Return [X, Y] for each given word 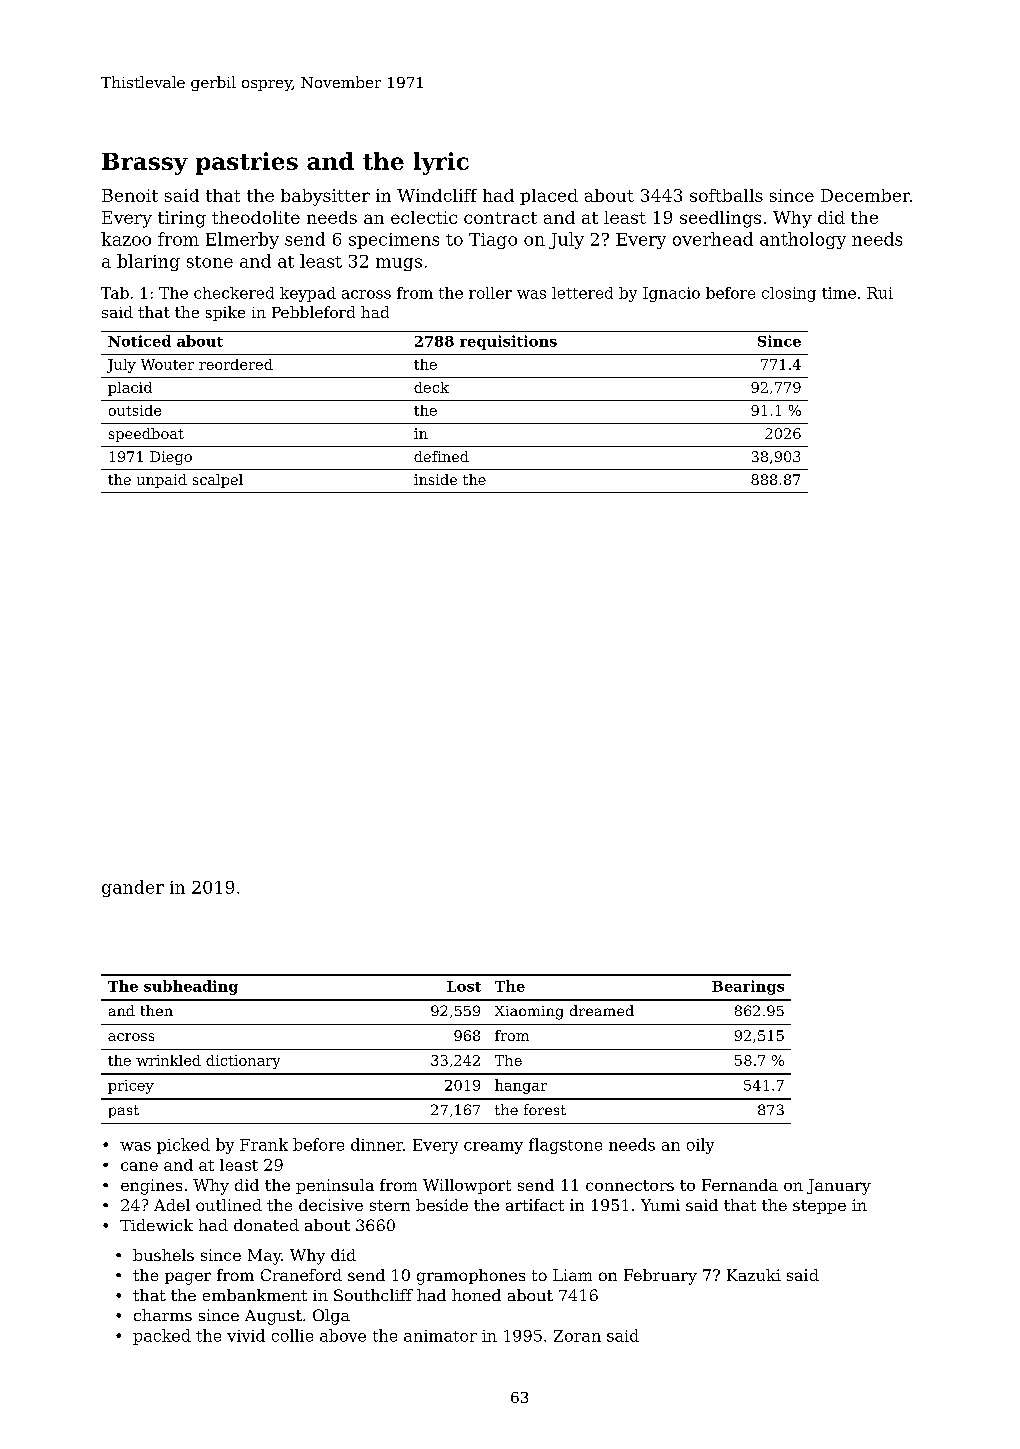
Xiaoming [529, 1013]
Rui [880, 293]
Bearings [748, 987]
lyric [441, 163]
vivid [246, 1335]
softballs [726, 195]
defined [441, 456]
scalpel [218, 481]
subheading [191, 987]
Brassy [145, 164]
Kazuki [754, 1275]
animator [440, 1336]
